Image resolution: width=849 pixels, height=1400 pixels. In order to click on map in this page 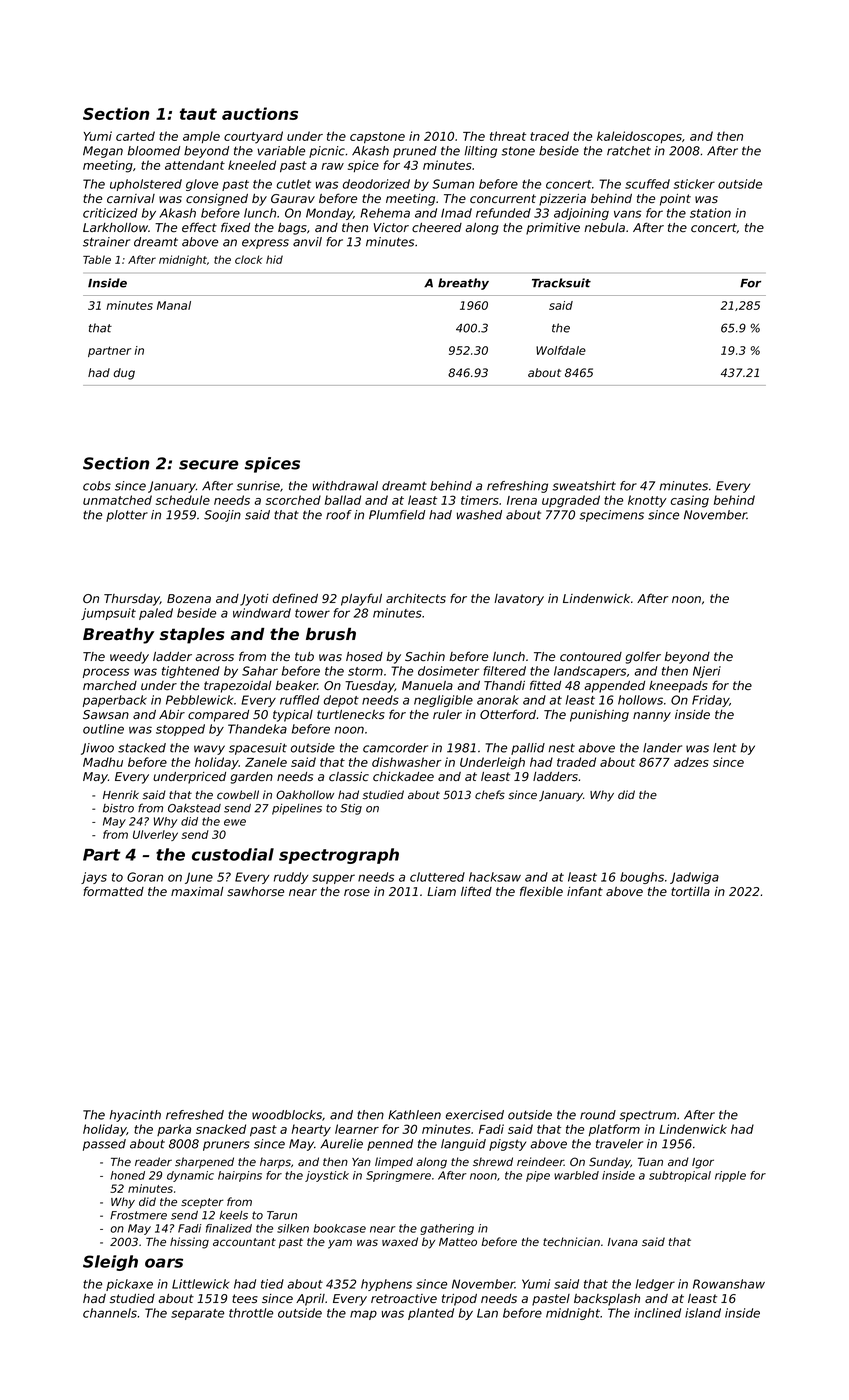, I will do `click(363, 1315)`.
